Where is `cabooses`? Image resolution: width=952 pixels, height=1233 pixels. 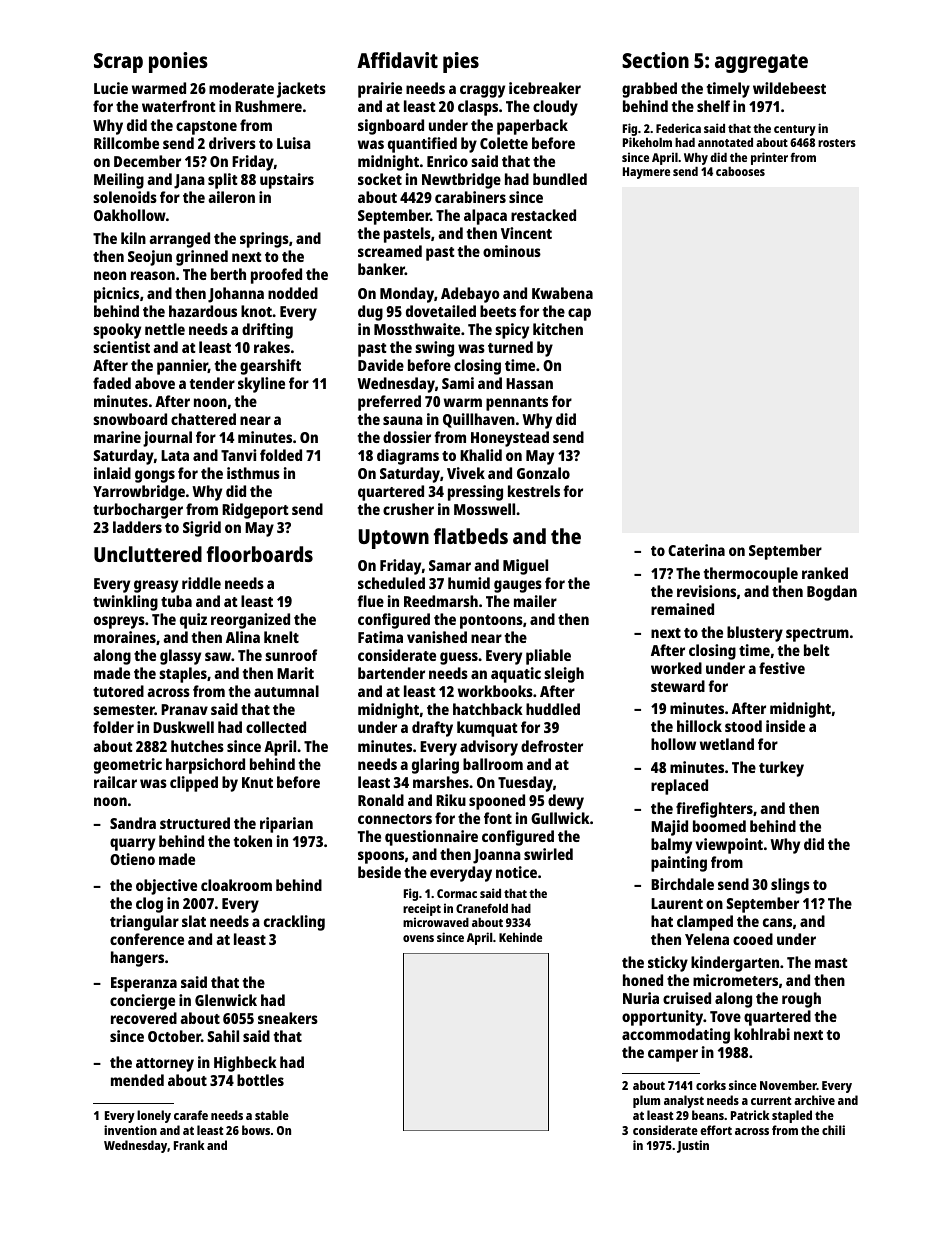 cabooses is located at coordinates (740, 171).
